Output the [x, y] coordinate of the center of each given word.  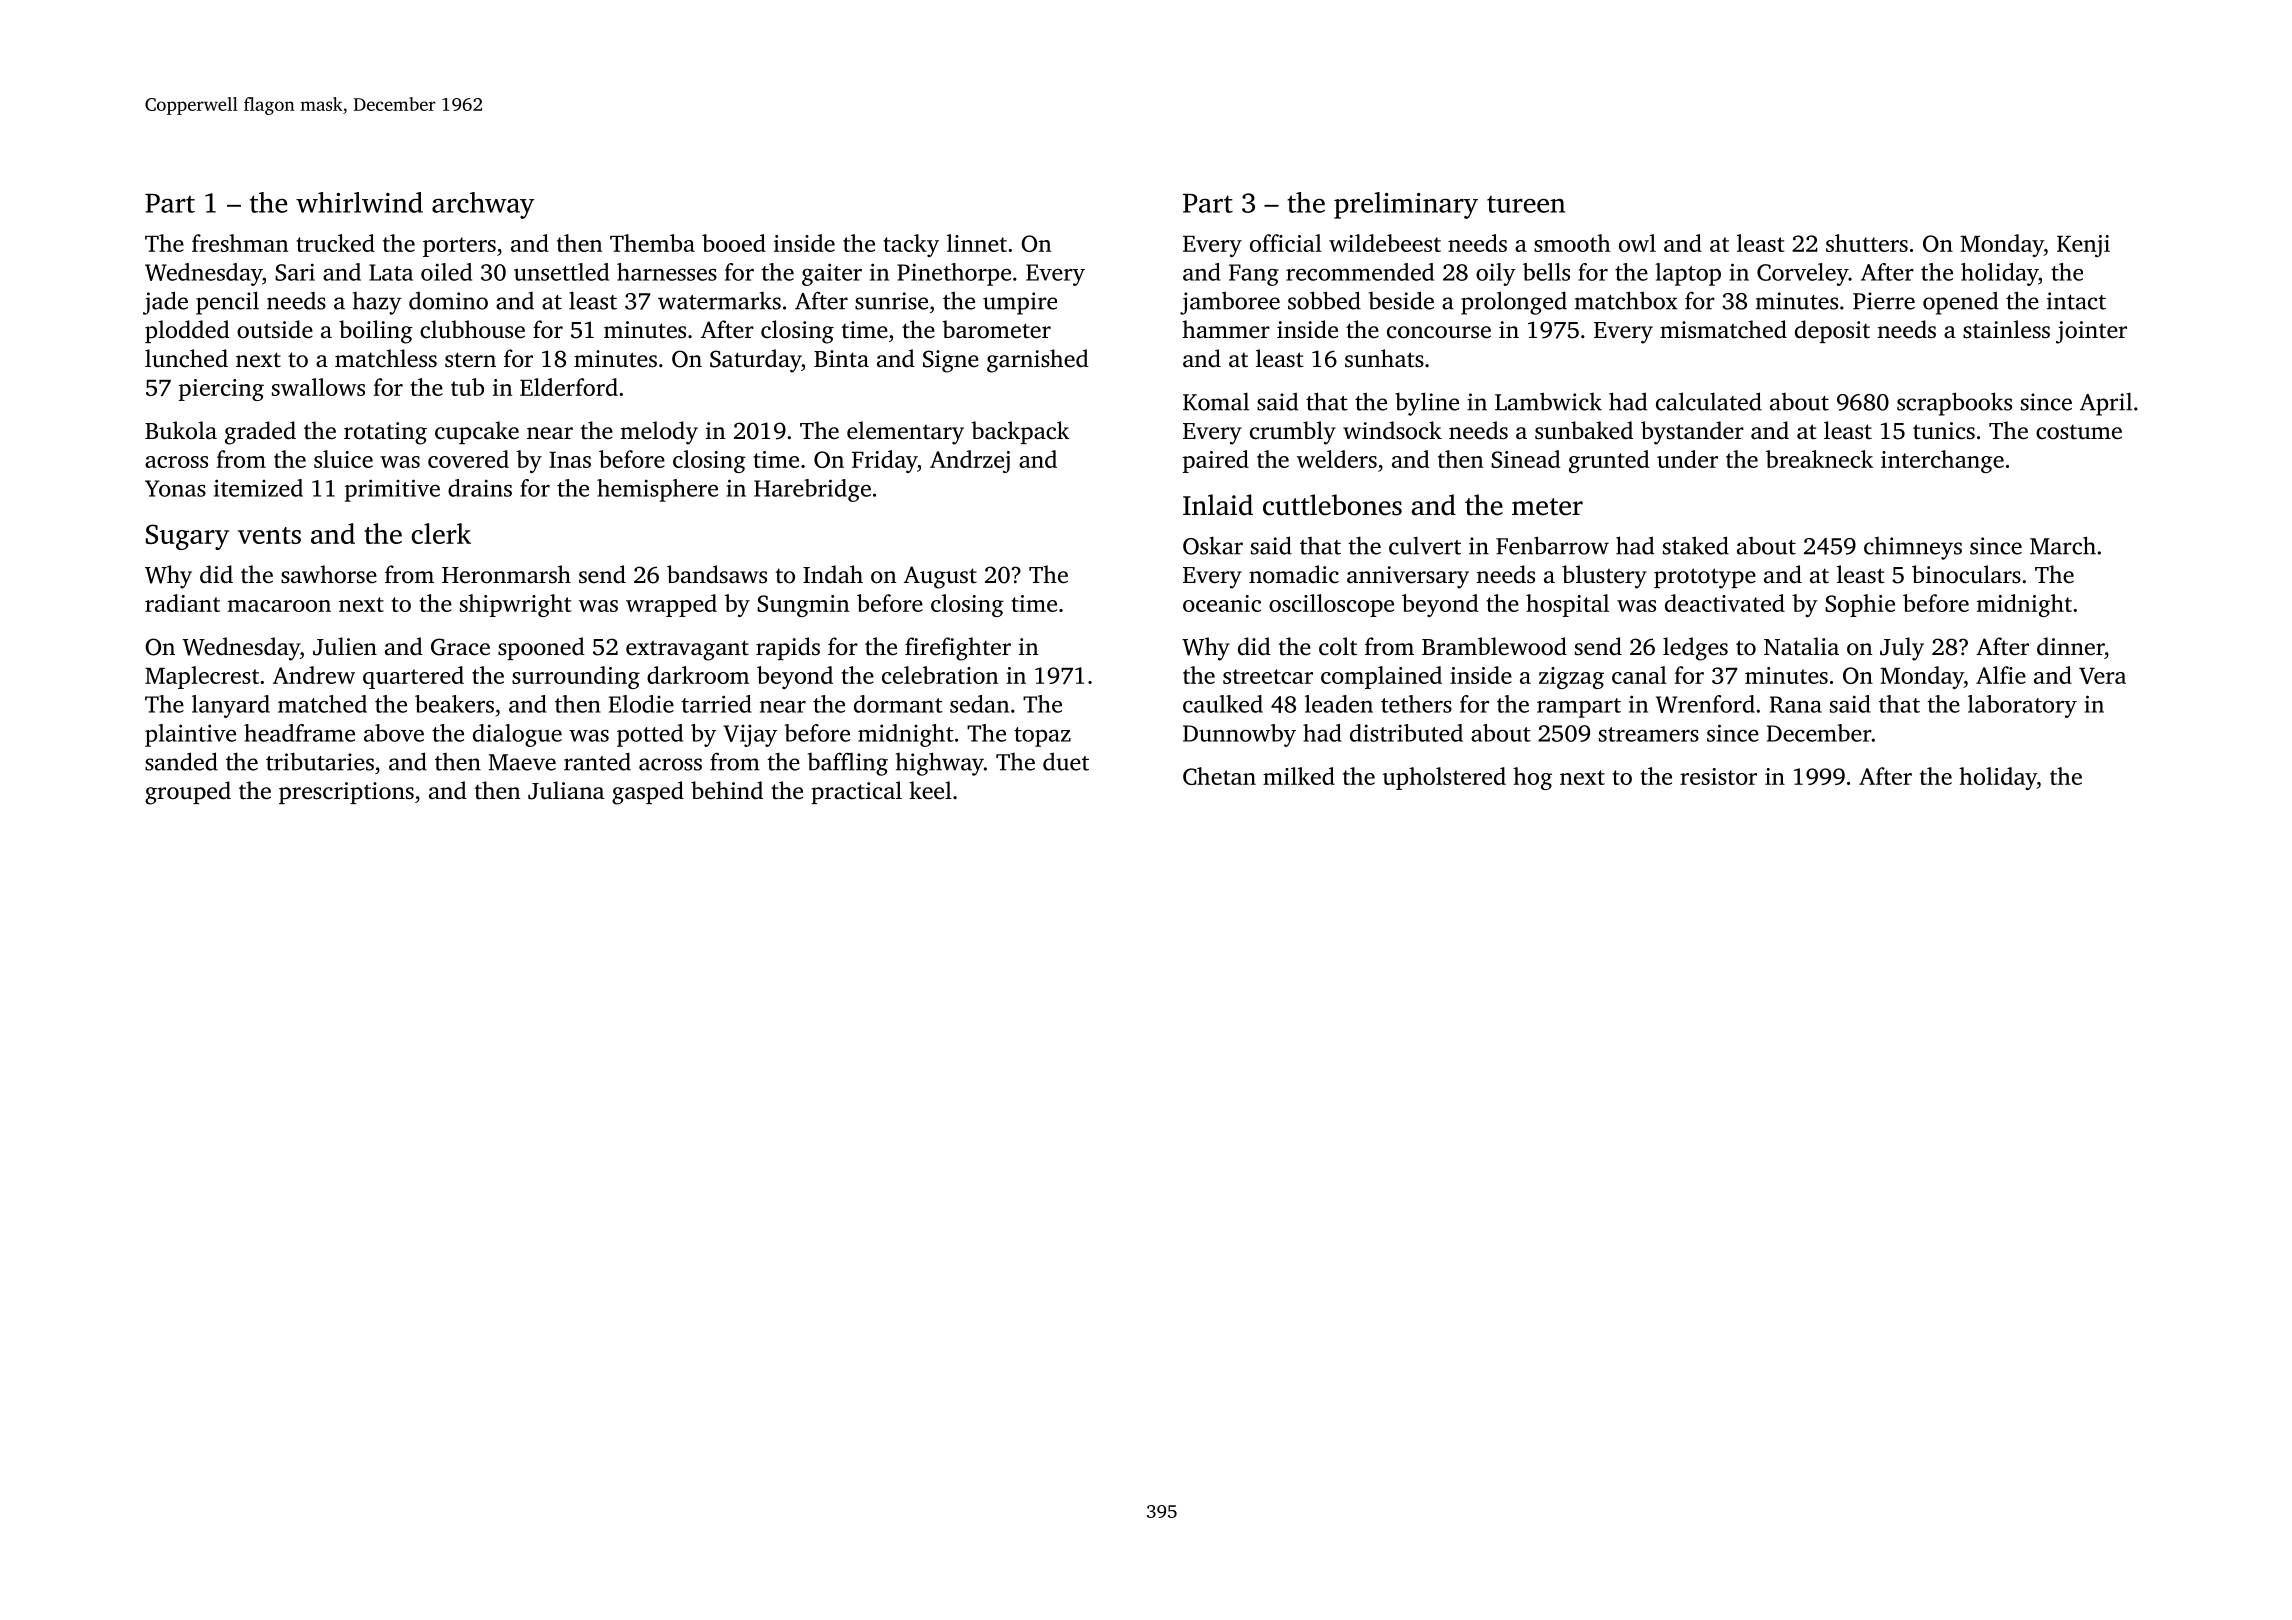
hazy [377, 303]
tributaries [320, 761]
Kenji [2083, 246]
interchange [1942, 461]
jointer [2091, 332]
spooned [541, 648]
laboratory [2022, 706]
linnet [977, 243]
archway [483, 205]
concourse [1439, 332]
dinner [2071, 646]
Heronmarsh [506, 574]
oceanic [1222, 603]
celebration [940, 675]
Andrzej [970, 461]
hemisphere [657, 490]
